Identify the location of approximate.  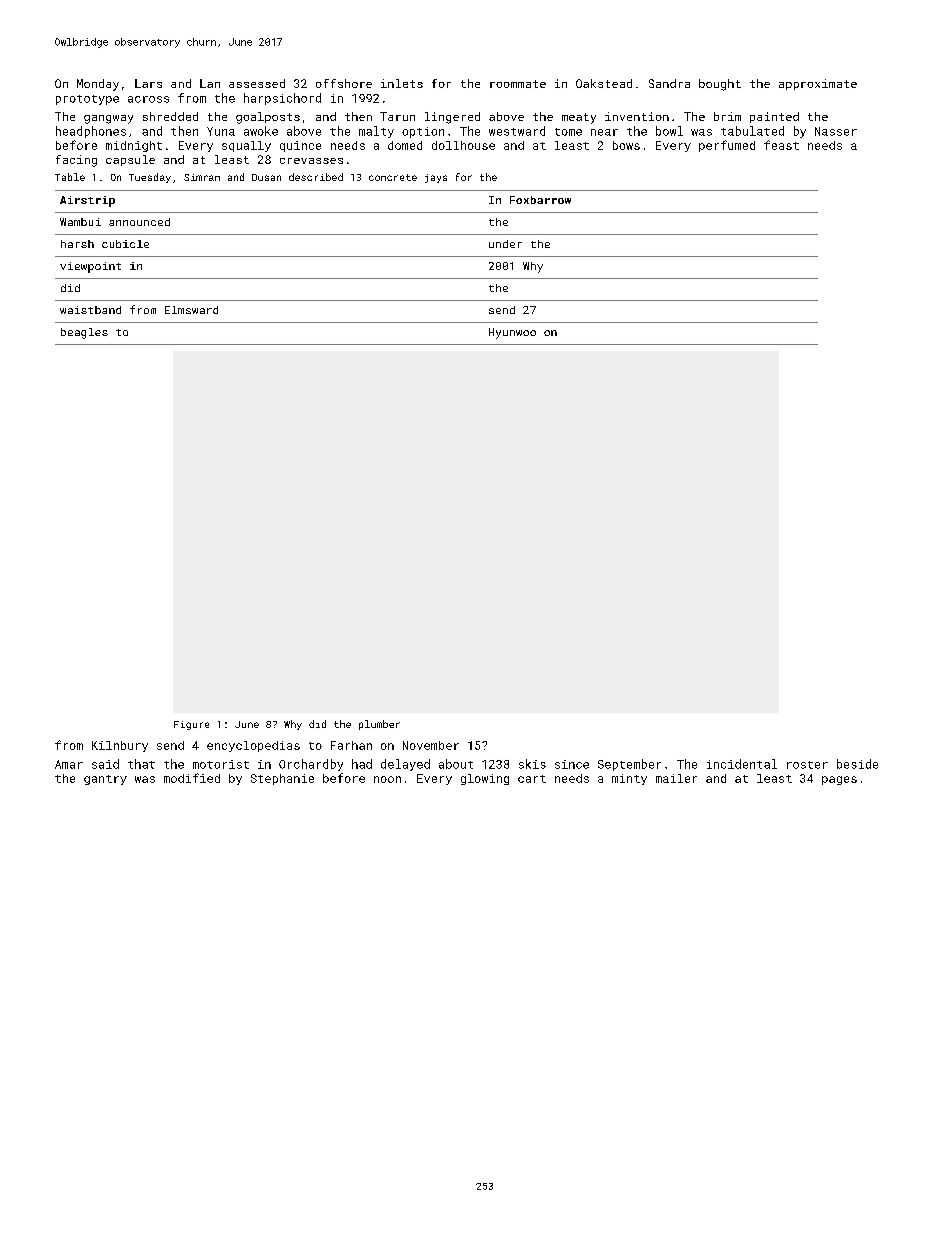
(818, 84).
